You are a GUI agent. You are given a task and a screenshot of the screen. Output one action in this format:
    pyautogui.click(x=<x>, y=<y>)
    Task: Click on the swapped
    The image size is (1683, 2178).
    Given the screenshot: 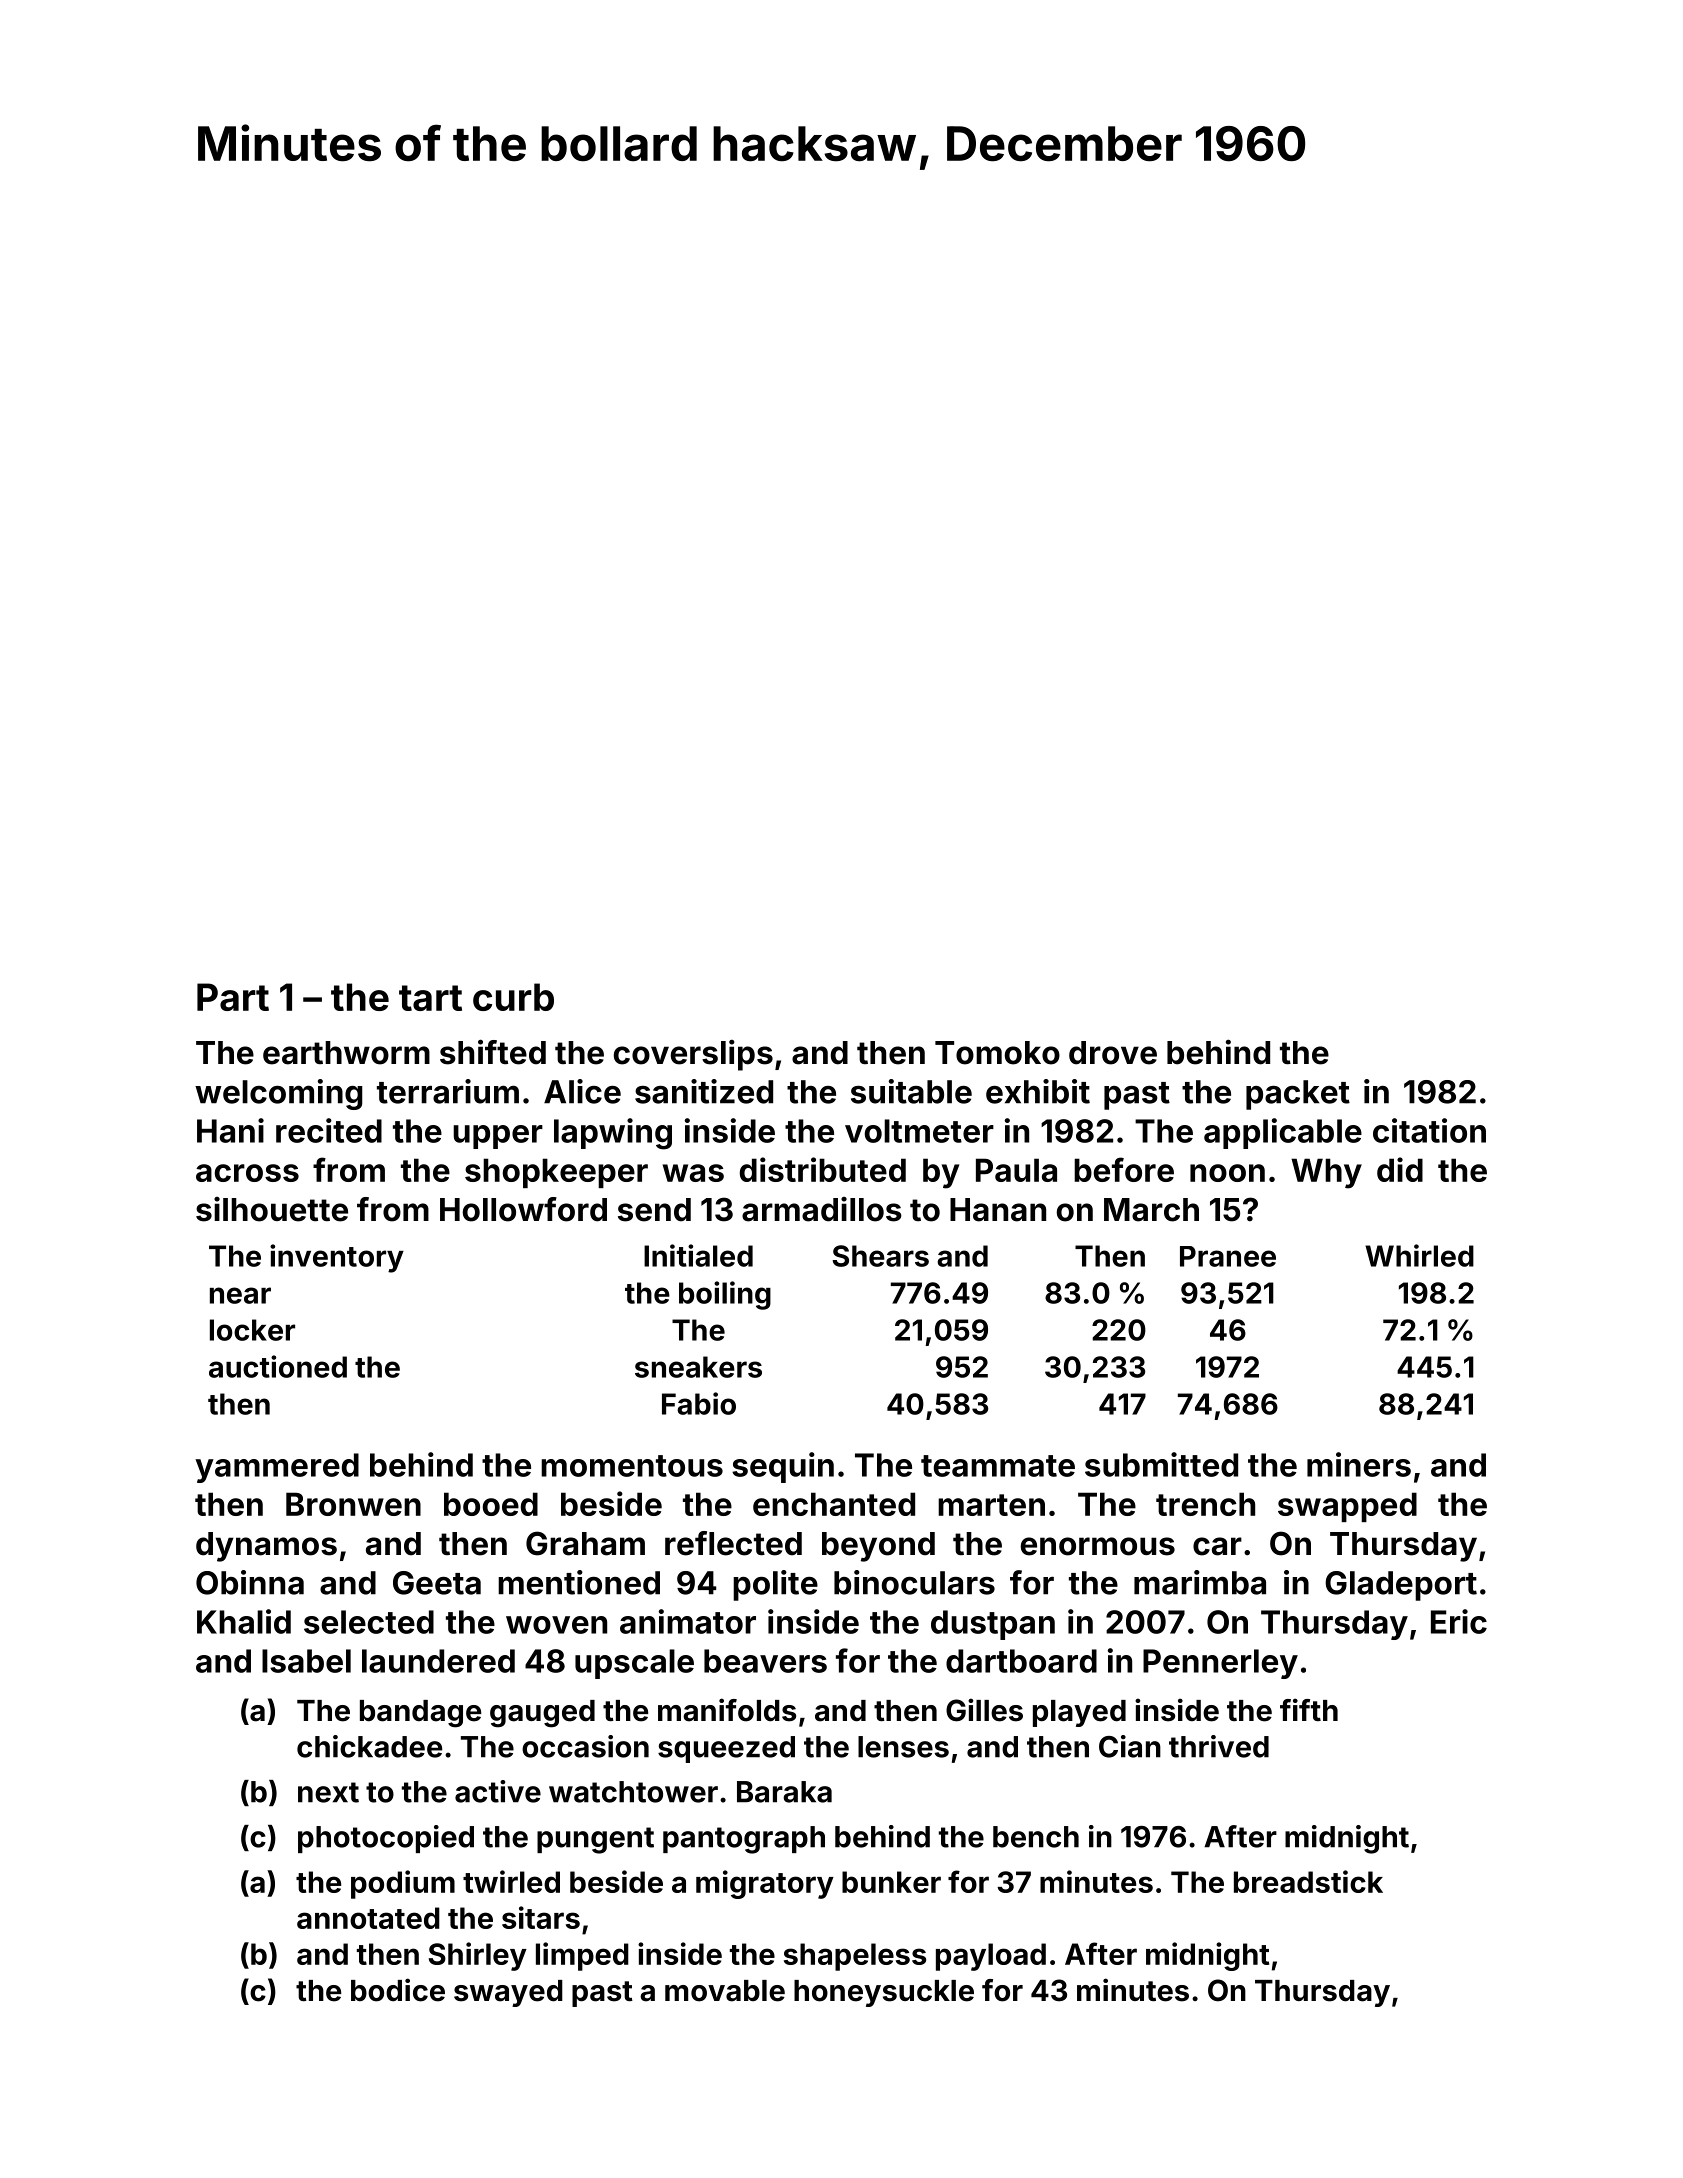 What is the action you would take?
    pyautogui.click(x=1347, y=1507)
